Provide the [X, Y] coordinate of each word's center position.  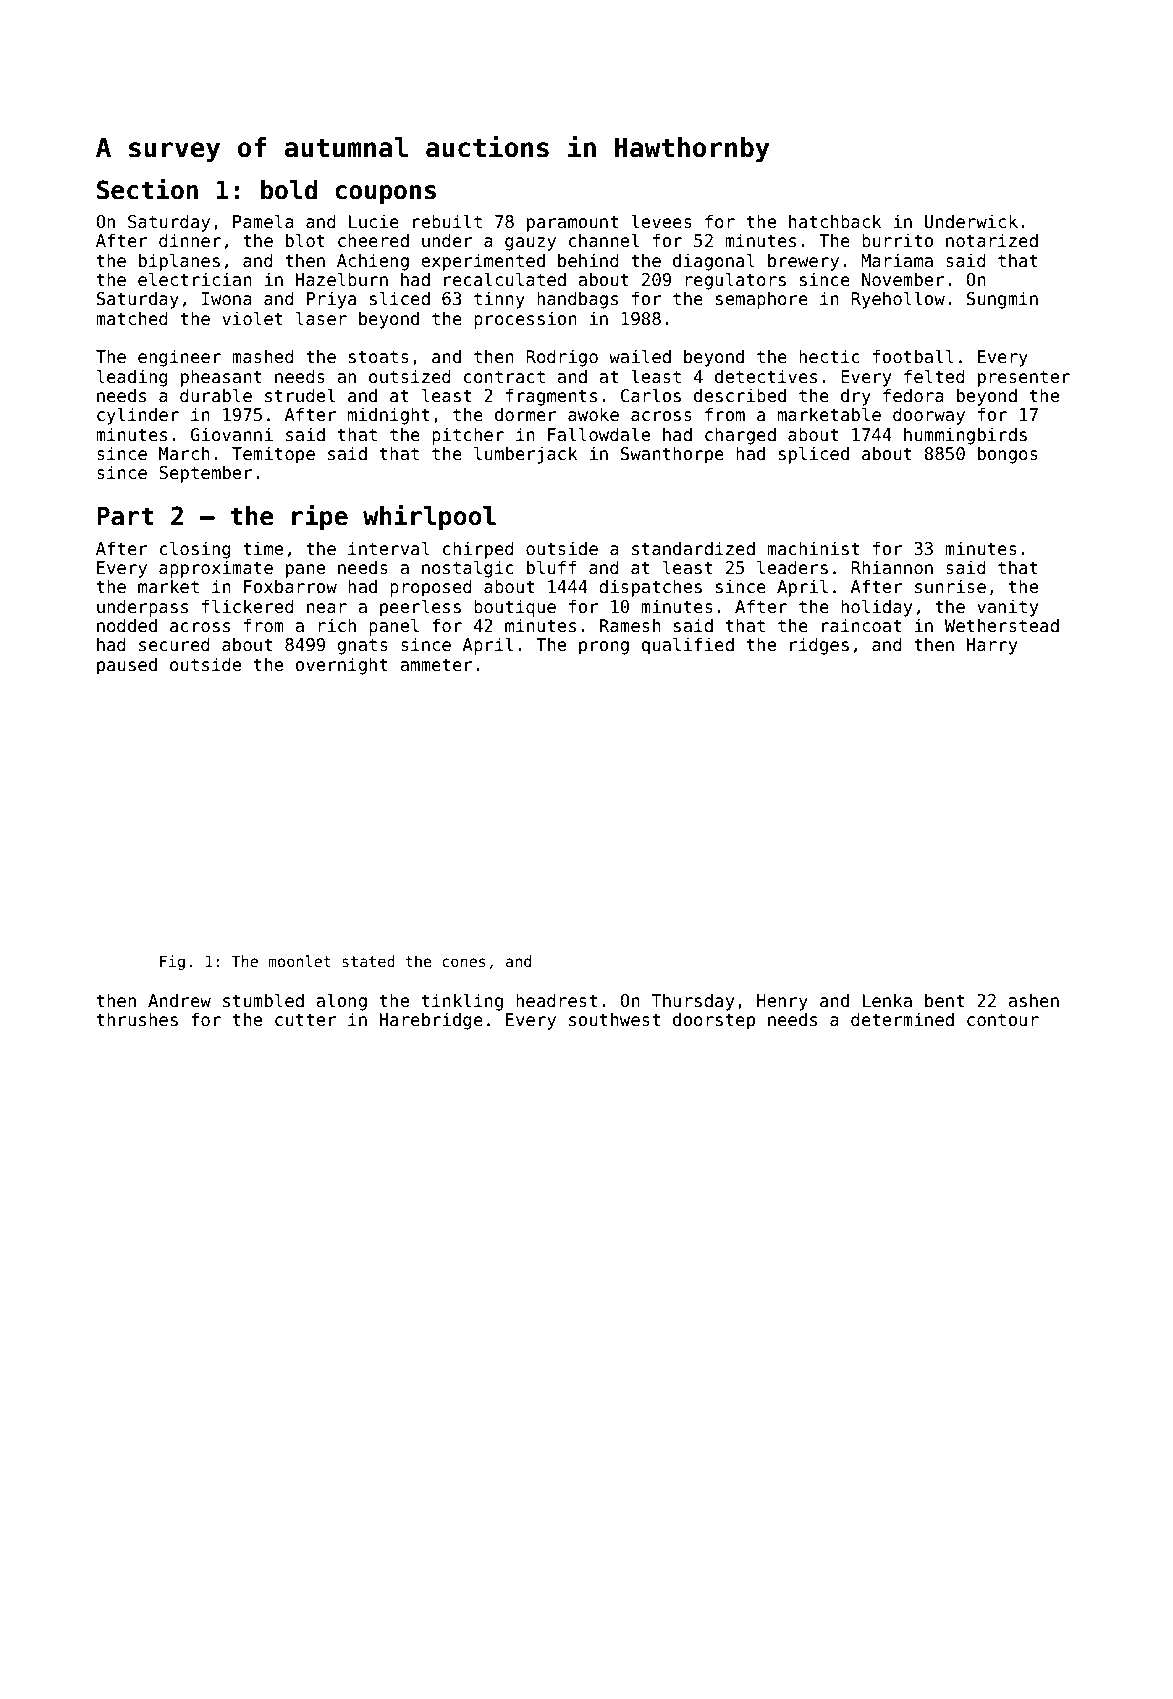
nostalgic [468, 569]
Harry [991, 646]
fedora [913, 395]
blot [305, 240]
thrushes [137, 1019]
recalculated [505, 279]
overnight [342, 666]
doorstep [714, 1021]
